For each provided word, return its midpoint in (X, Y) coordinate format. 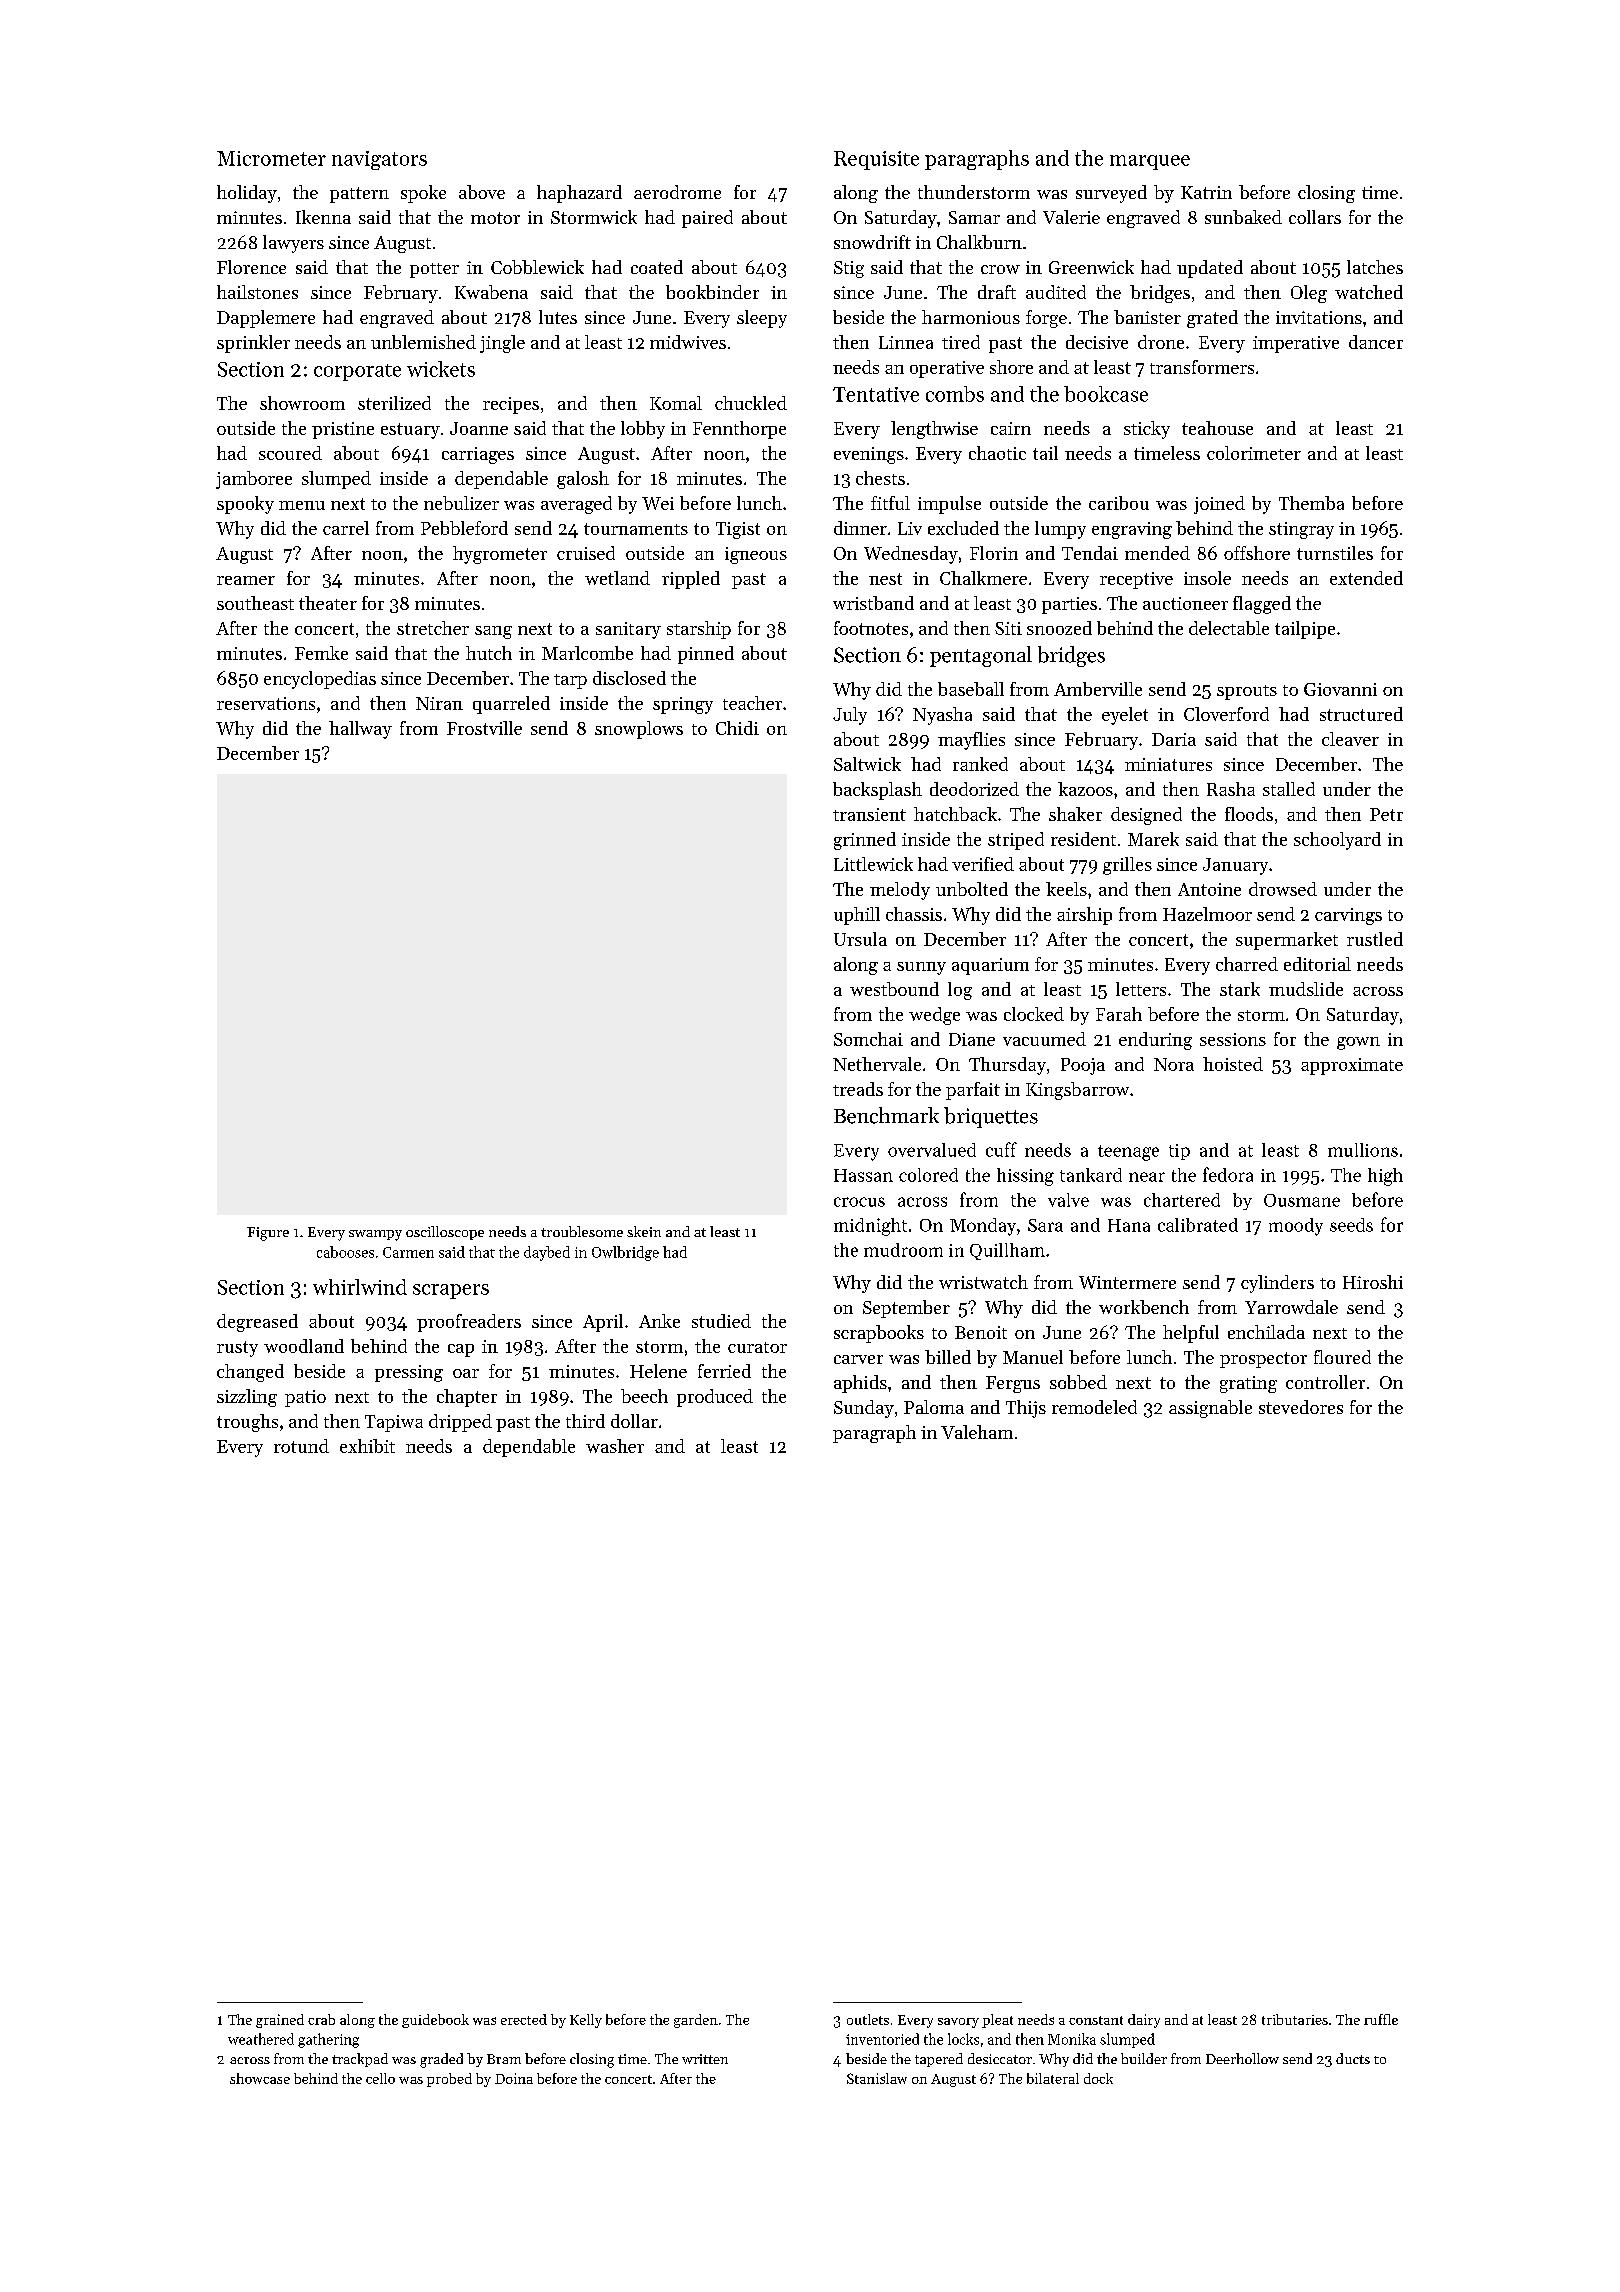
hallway (360, 730)
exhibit (367, 1446)
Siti (1008, 628)
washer (615, 1446)
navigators (379, 160)
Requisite (876, 160)
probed (449, 2080)
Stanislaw (877, 2078)
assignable (1210, 1409)
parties (1069, 605)
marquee (1150, 162)
